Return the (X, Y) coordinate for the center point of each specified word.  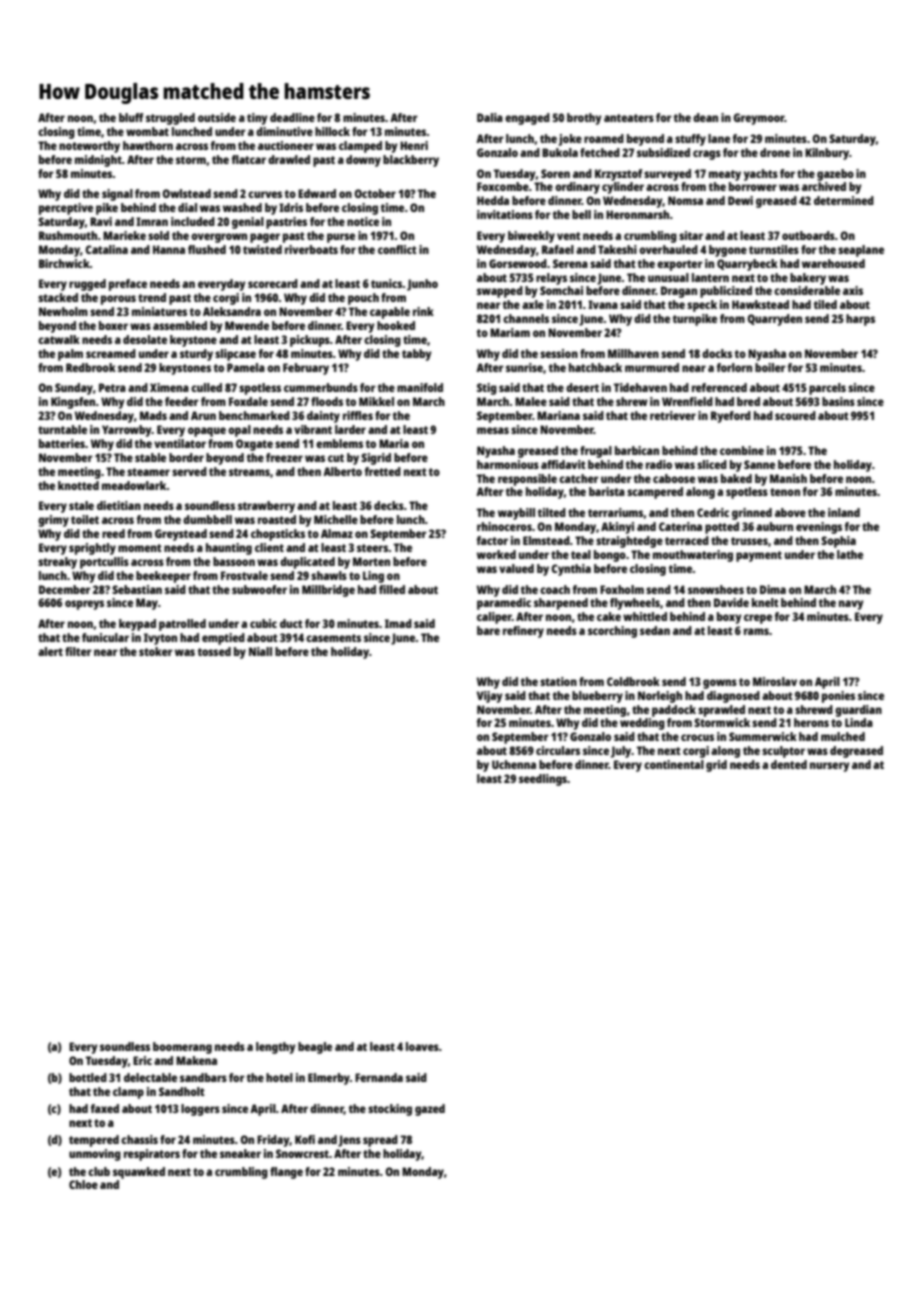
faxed (104, 1108)
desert (582, 387)
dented (789, 764)
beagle (315, 1048)
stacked (58, 297)
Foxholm (622, 589)
